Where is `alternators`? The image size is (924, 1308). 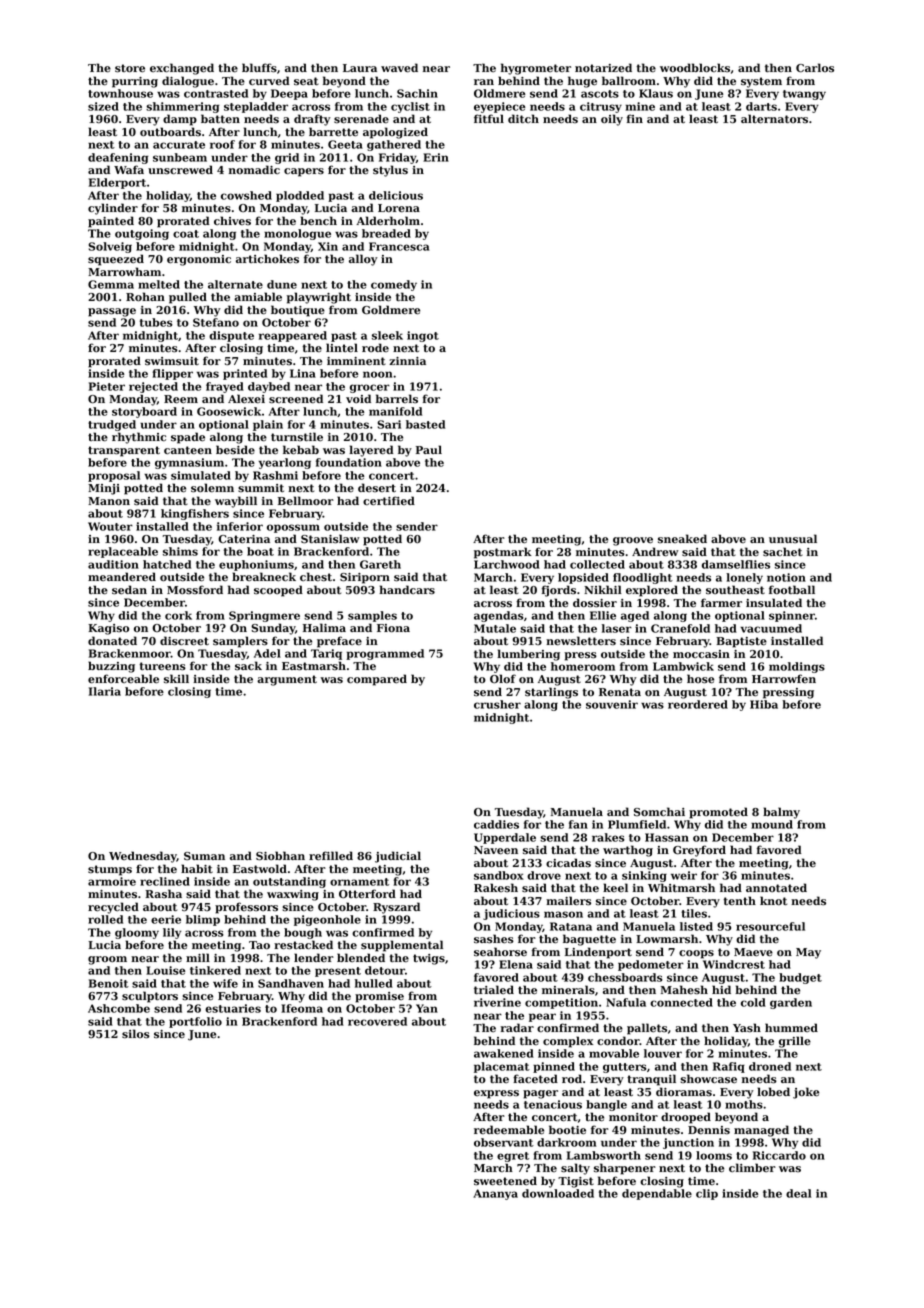
alternators is located at coordinates (774, 119).
